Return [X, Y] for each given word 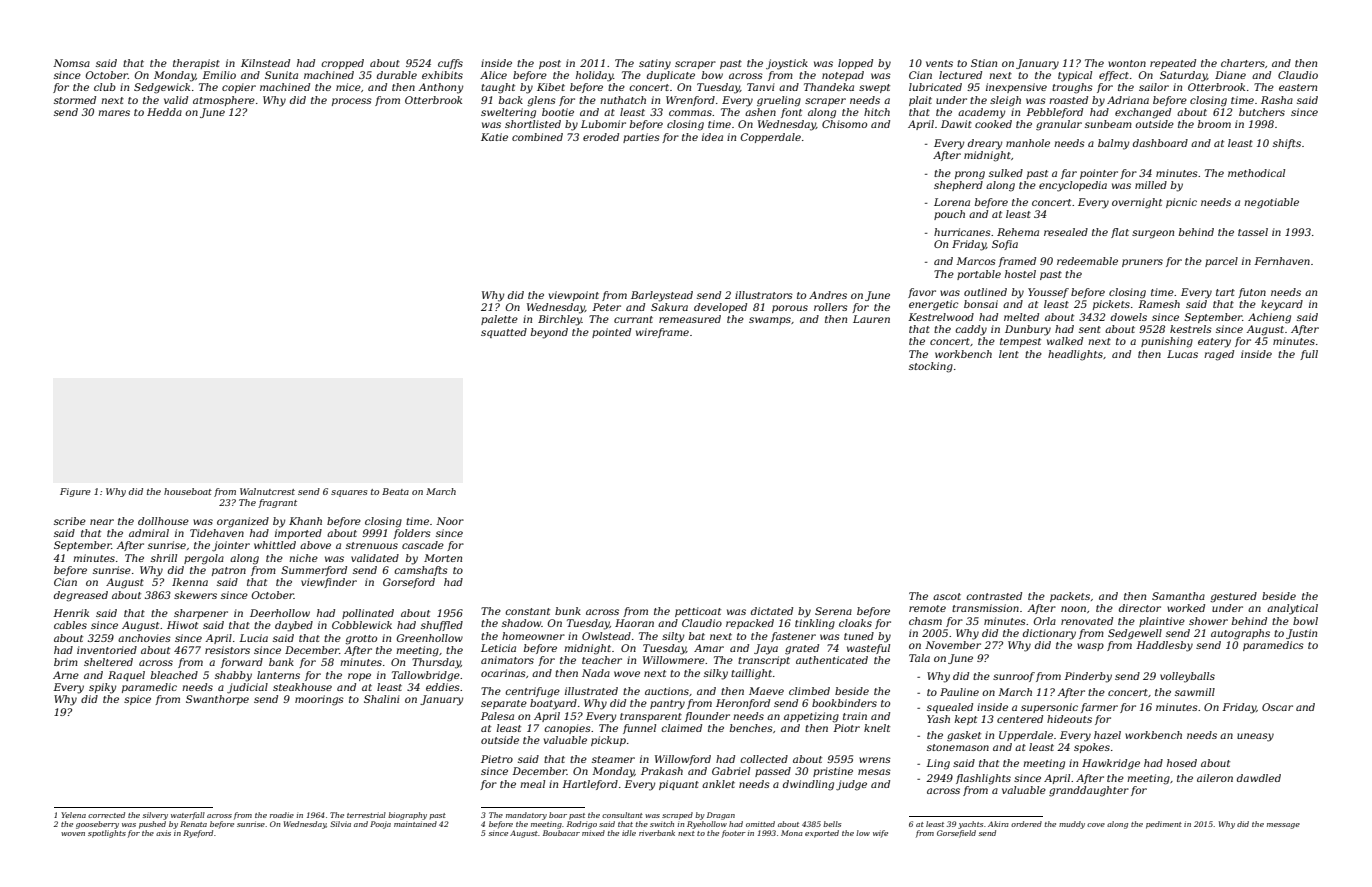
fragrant [277, 503]
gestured [1233, 597]
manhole [1028, 143]
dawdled [1259, 778]
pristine [833, 772]
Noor [450, 521]
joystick [787, 64]
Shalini [382, 699]
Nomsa [71, 63]
